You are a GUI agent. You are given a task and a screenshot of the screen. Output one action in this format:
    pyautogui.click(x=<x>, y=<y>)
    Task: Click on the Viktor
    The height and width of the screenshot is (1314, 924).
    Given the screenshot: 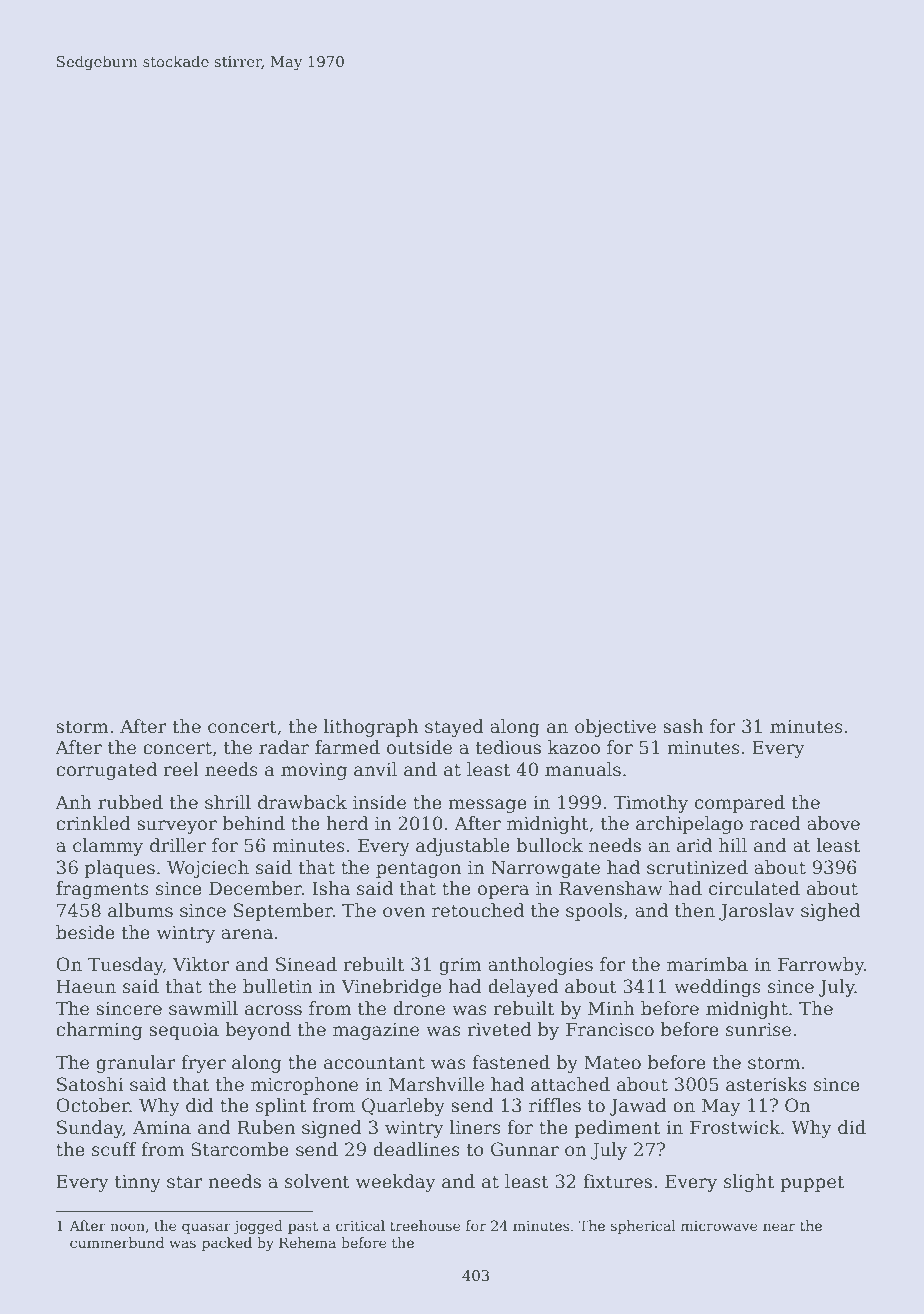 What is the action you would take?
    pyautogui.click(x=201, y=964)
